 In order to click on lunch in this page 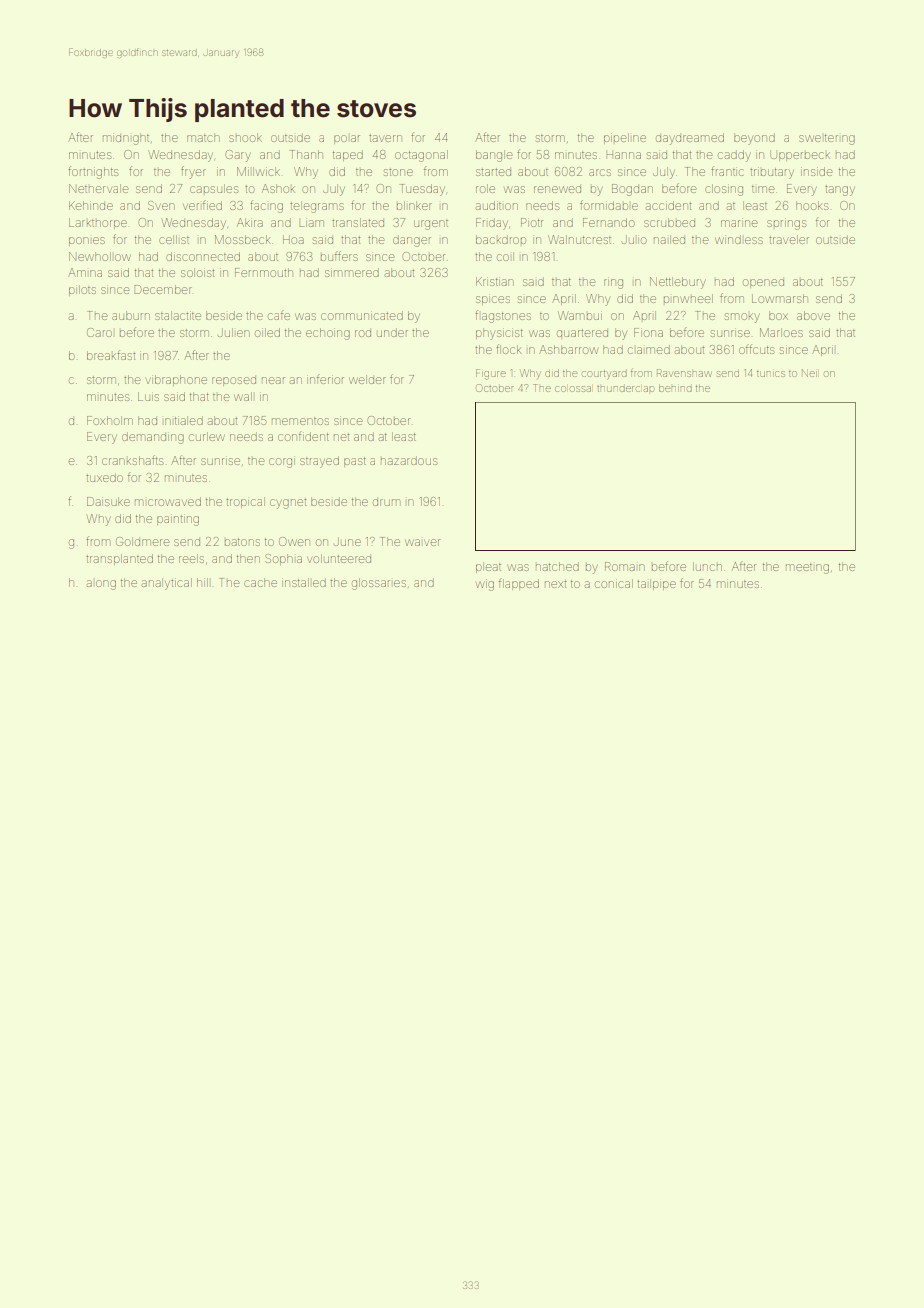, I will do `click(707, 566)`.
